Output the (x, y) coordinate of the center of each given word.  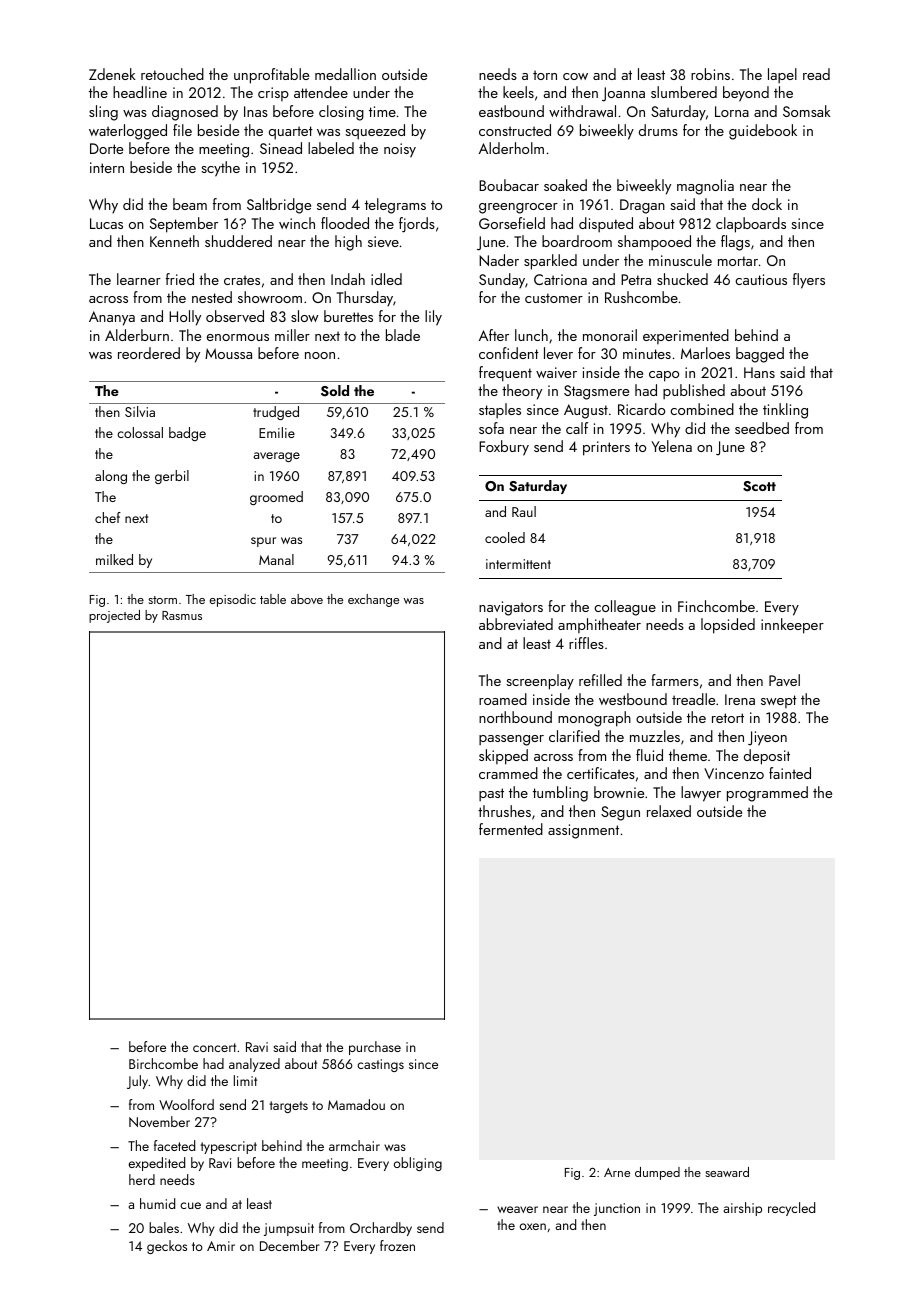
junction (617, 1209)
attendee (321, 92)
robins (710, 74)
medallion (345, 74)
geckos (167, 1247)
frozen (397, 1245)
